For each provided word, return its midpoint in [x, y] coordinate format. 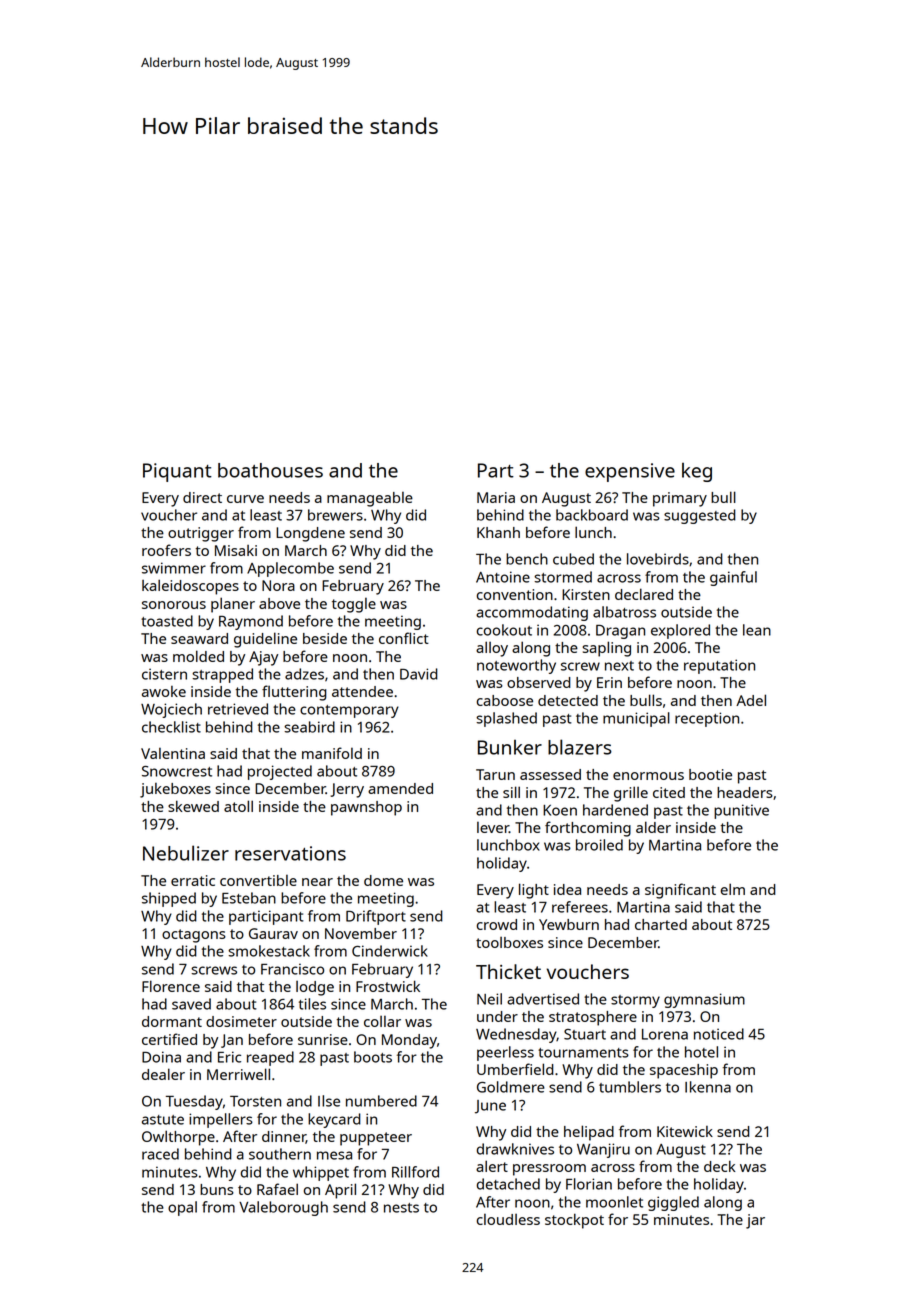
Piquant [177, 472]
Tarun [495, 774]
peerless [505, 1053]
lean [757, 630]
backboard [592, 515]
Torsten [255, 1101]
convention [515, 594]
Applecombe [290, 569]
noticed [719, 1034]
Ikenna [708, 1087]
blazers [580, 747]
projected [280, 772]
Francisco [292, 969]
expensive [630, 472]
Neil [489, 999]
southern [280, 1154]
